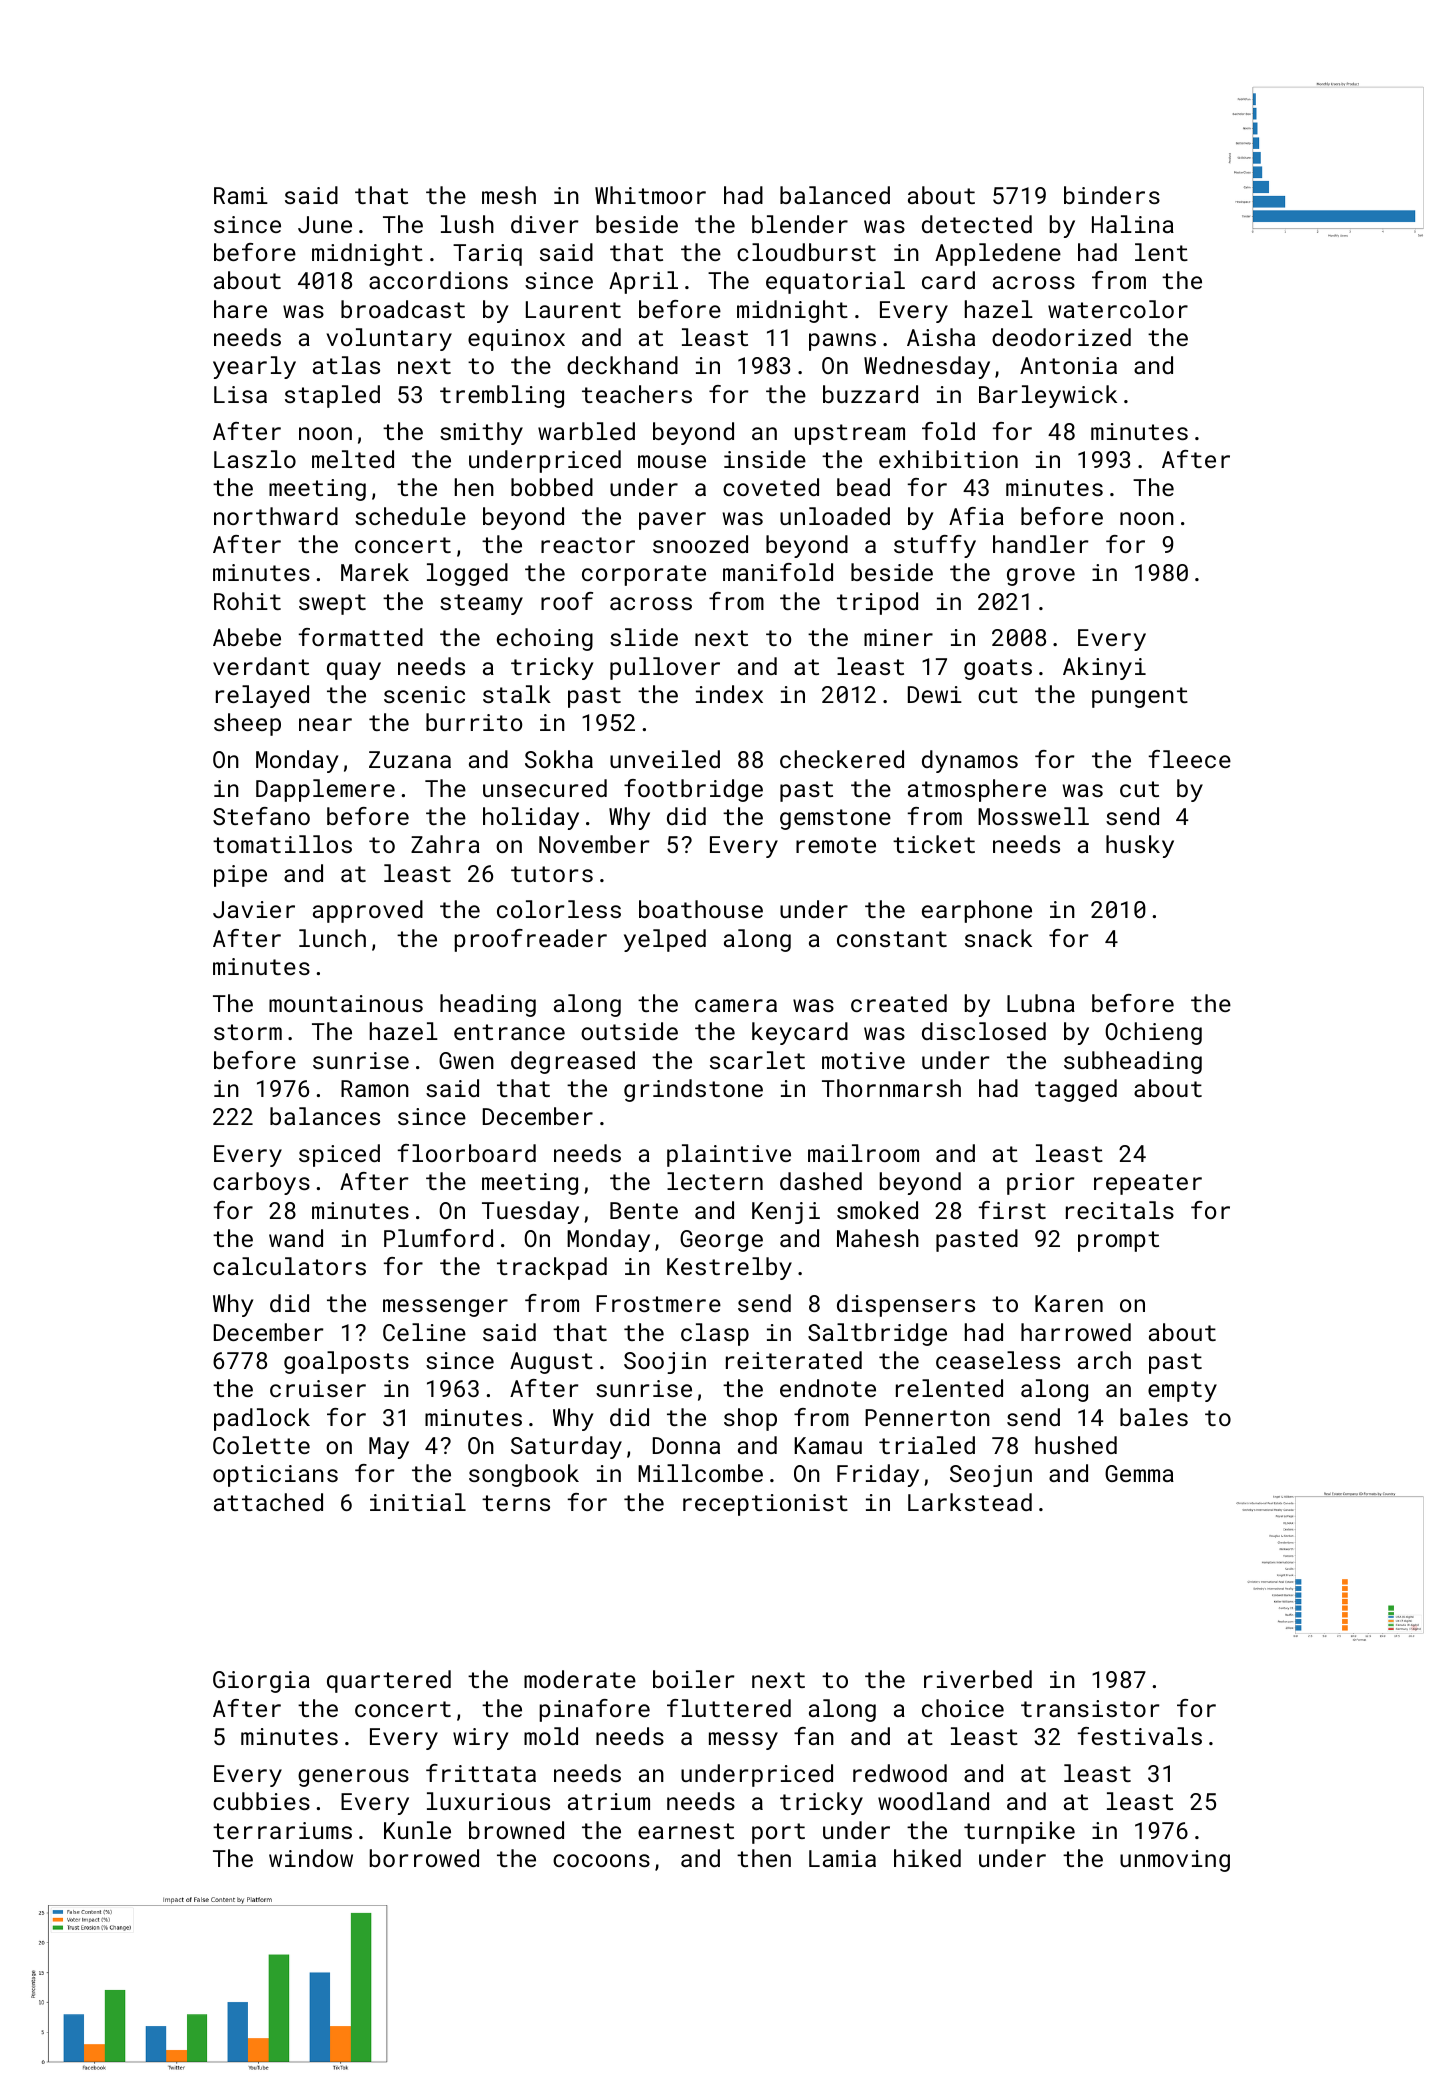 This screenshot has width=1450, height=2100. I want to click on Bente, so click(644, 1210).
